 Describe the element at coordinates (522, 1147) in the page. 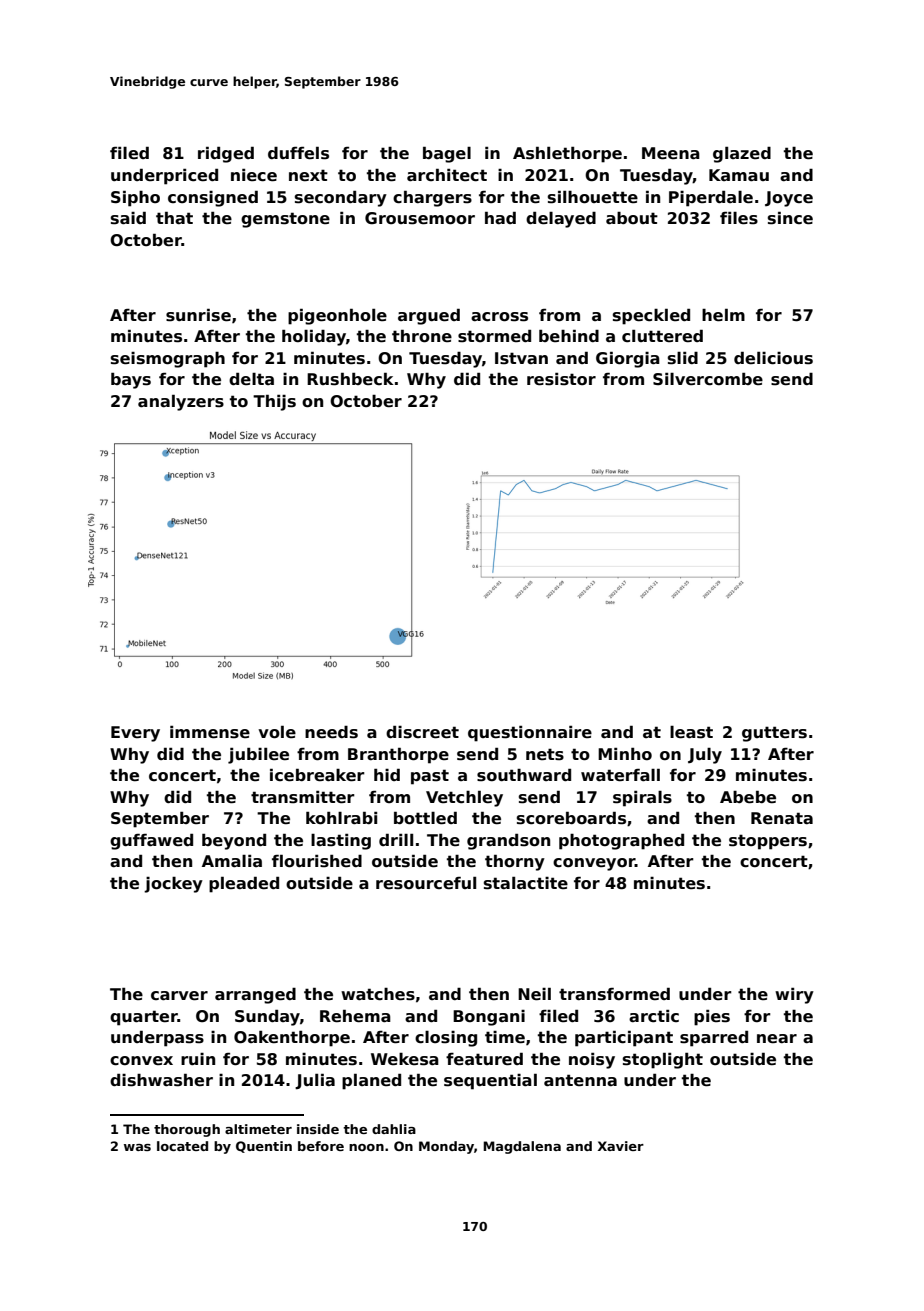

I see `Magdalena` at that location.
